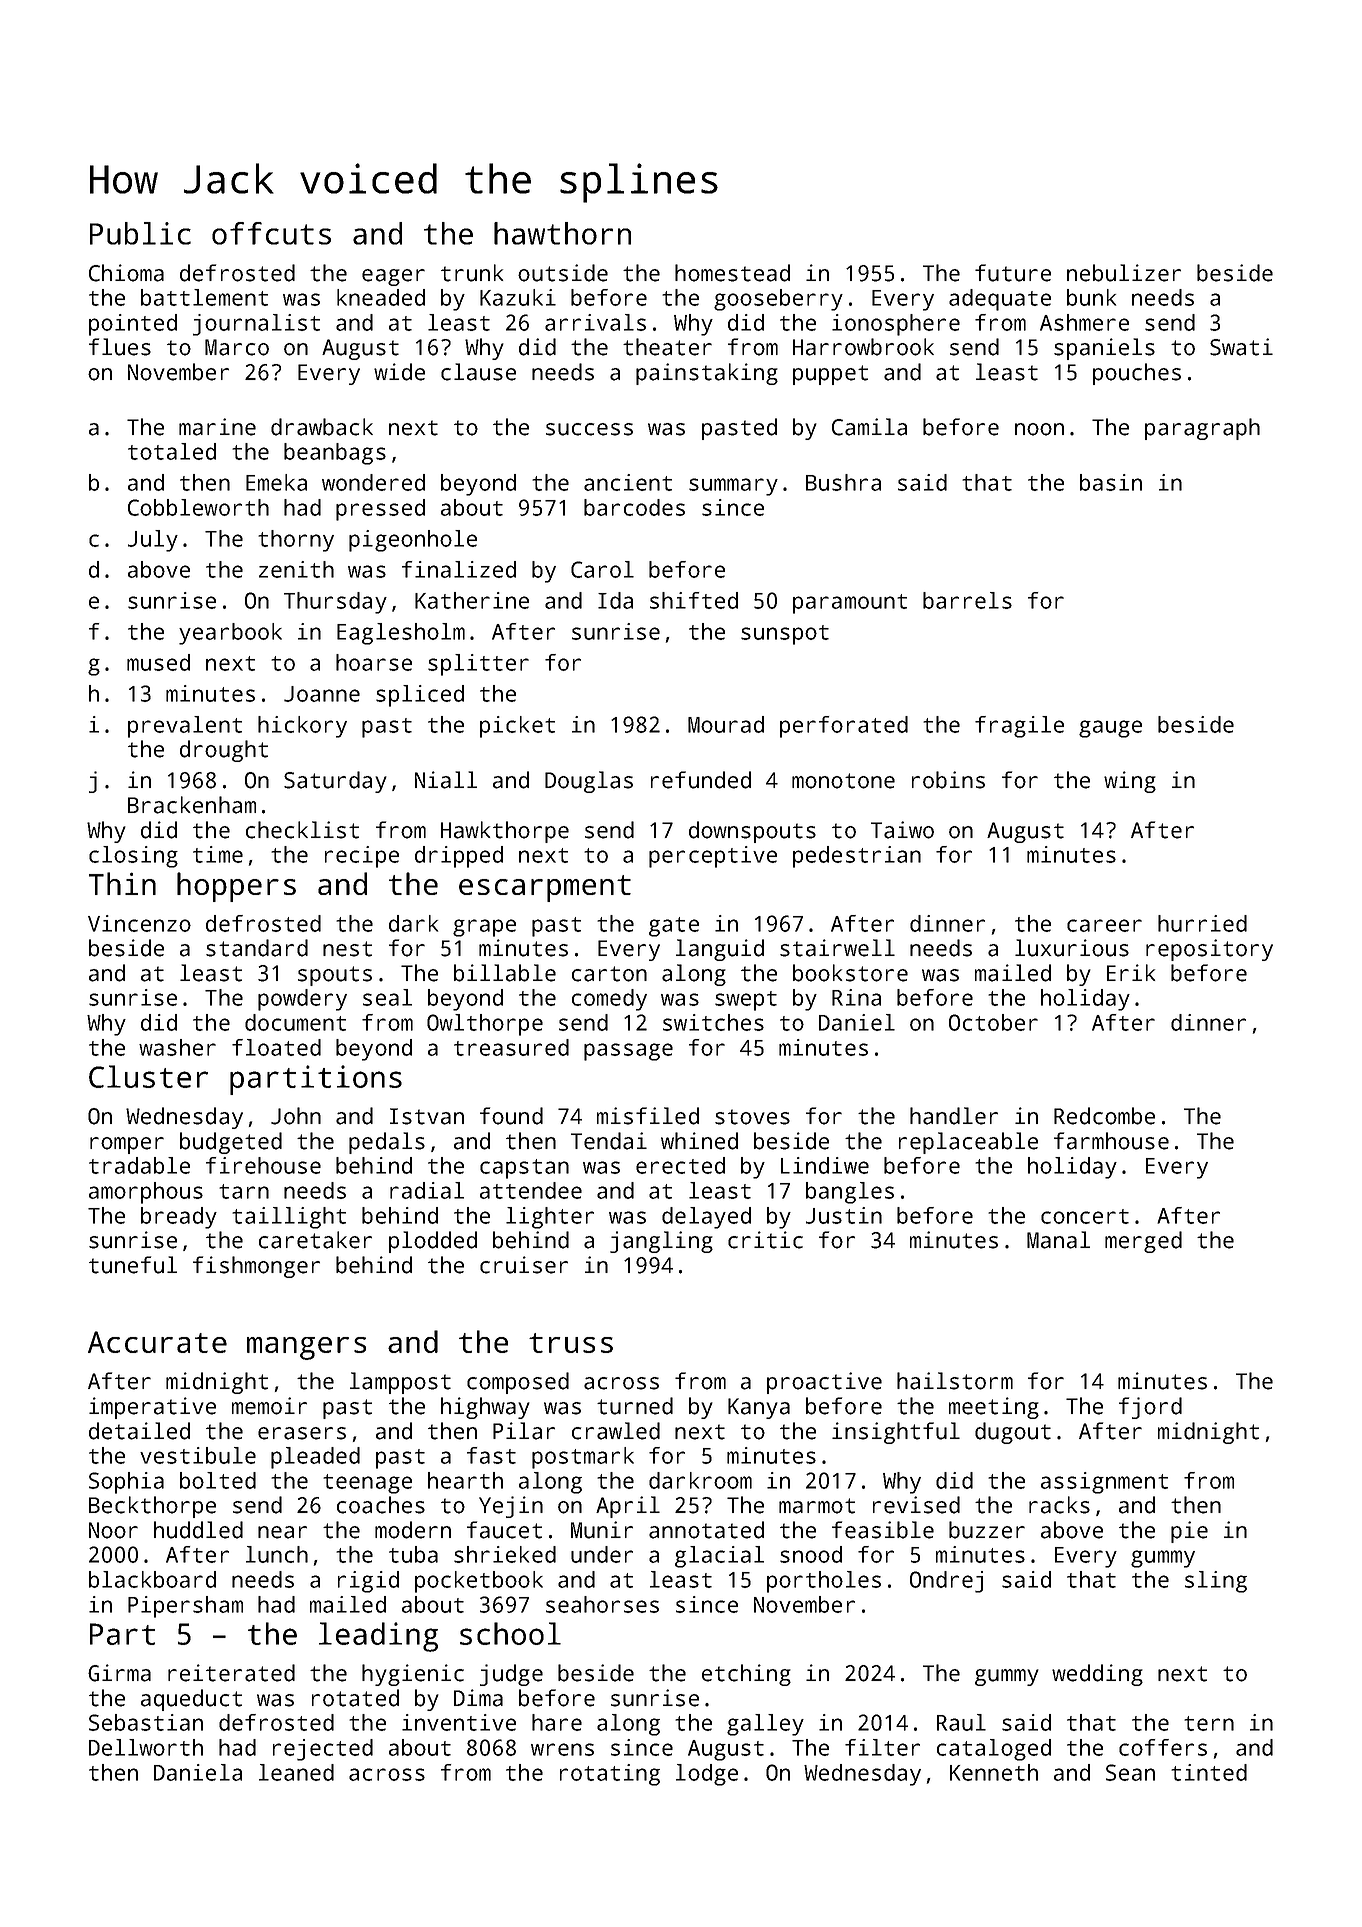 The height and width of the image is (1927, 1362). Describe the element at coordinates (1013, 273) in the image. I see `future` at that location.
